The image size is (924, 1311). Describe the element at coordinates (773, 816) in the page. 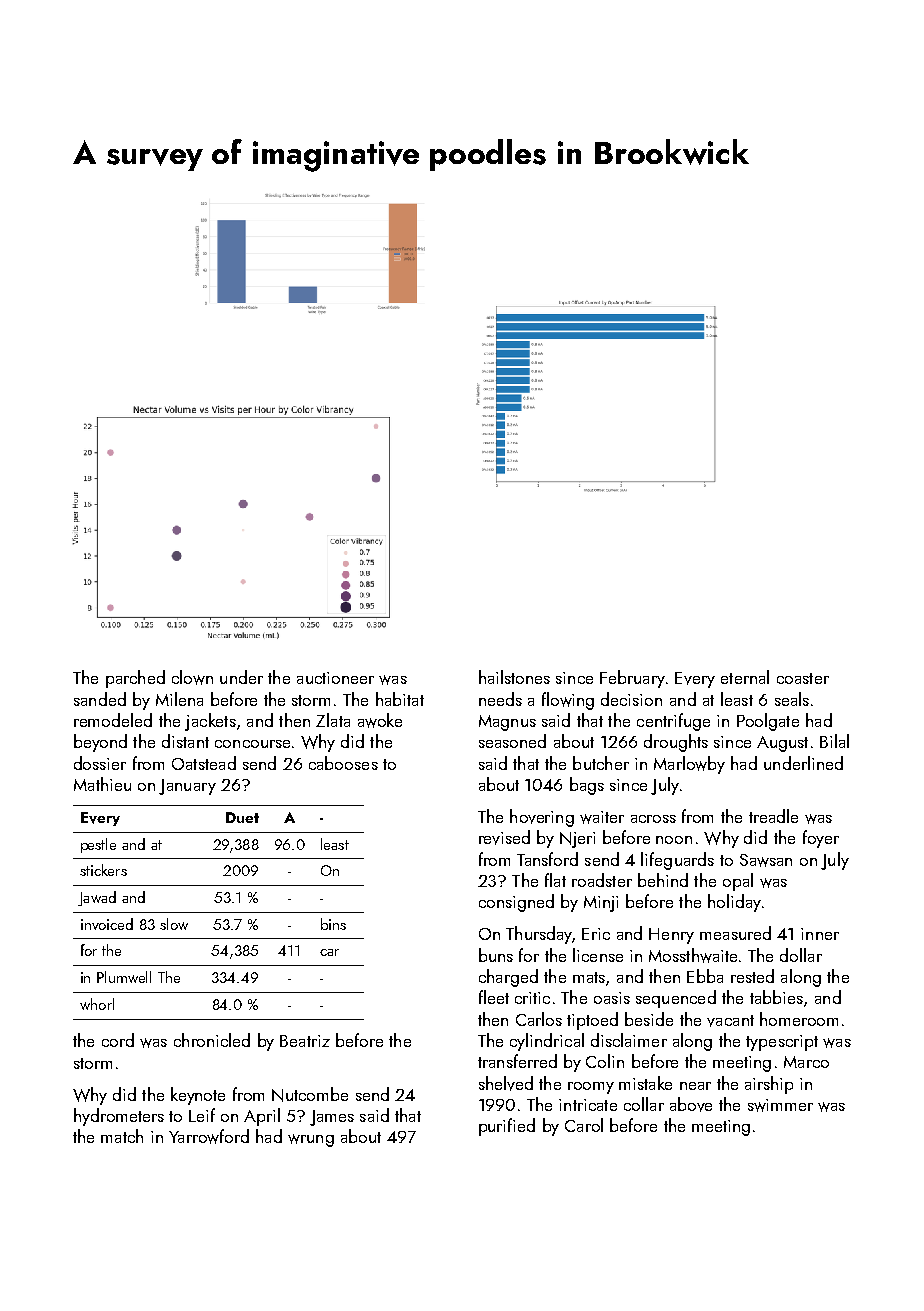

I see `treadle` at that location.
